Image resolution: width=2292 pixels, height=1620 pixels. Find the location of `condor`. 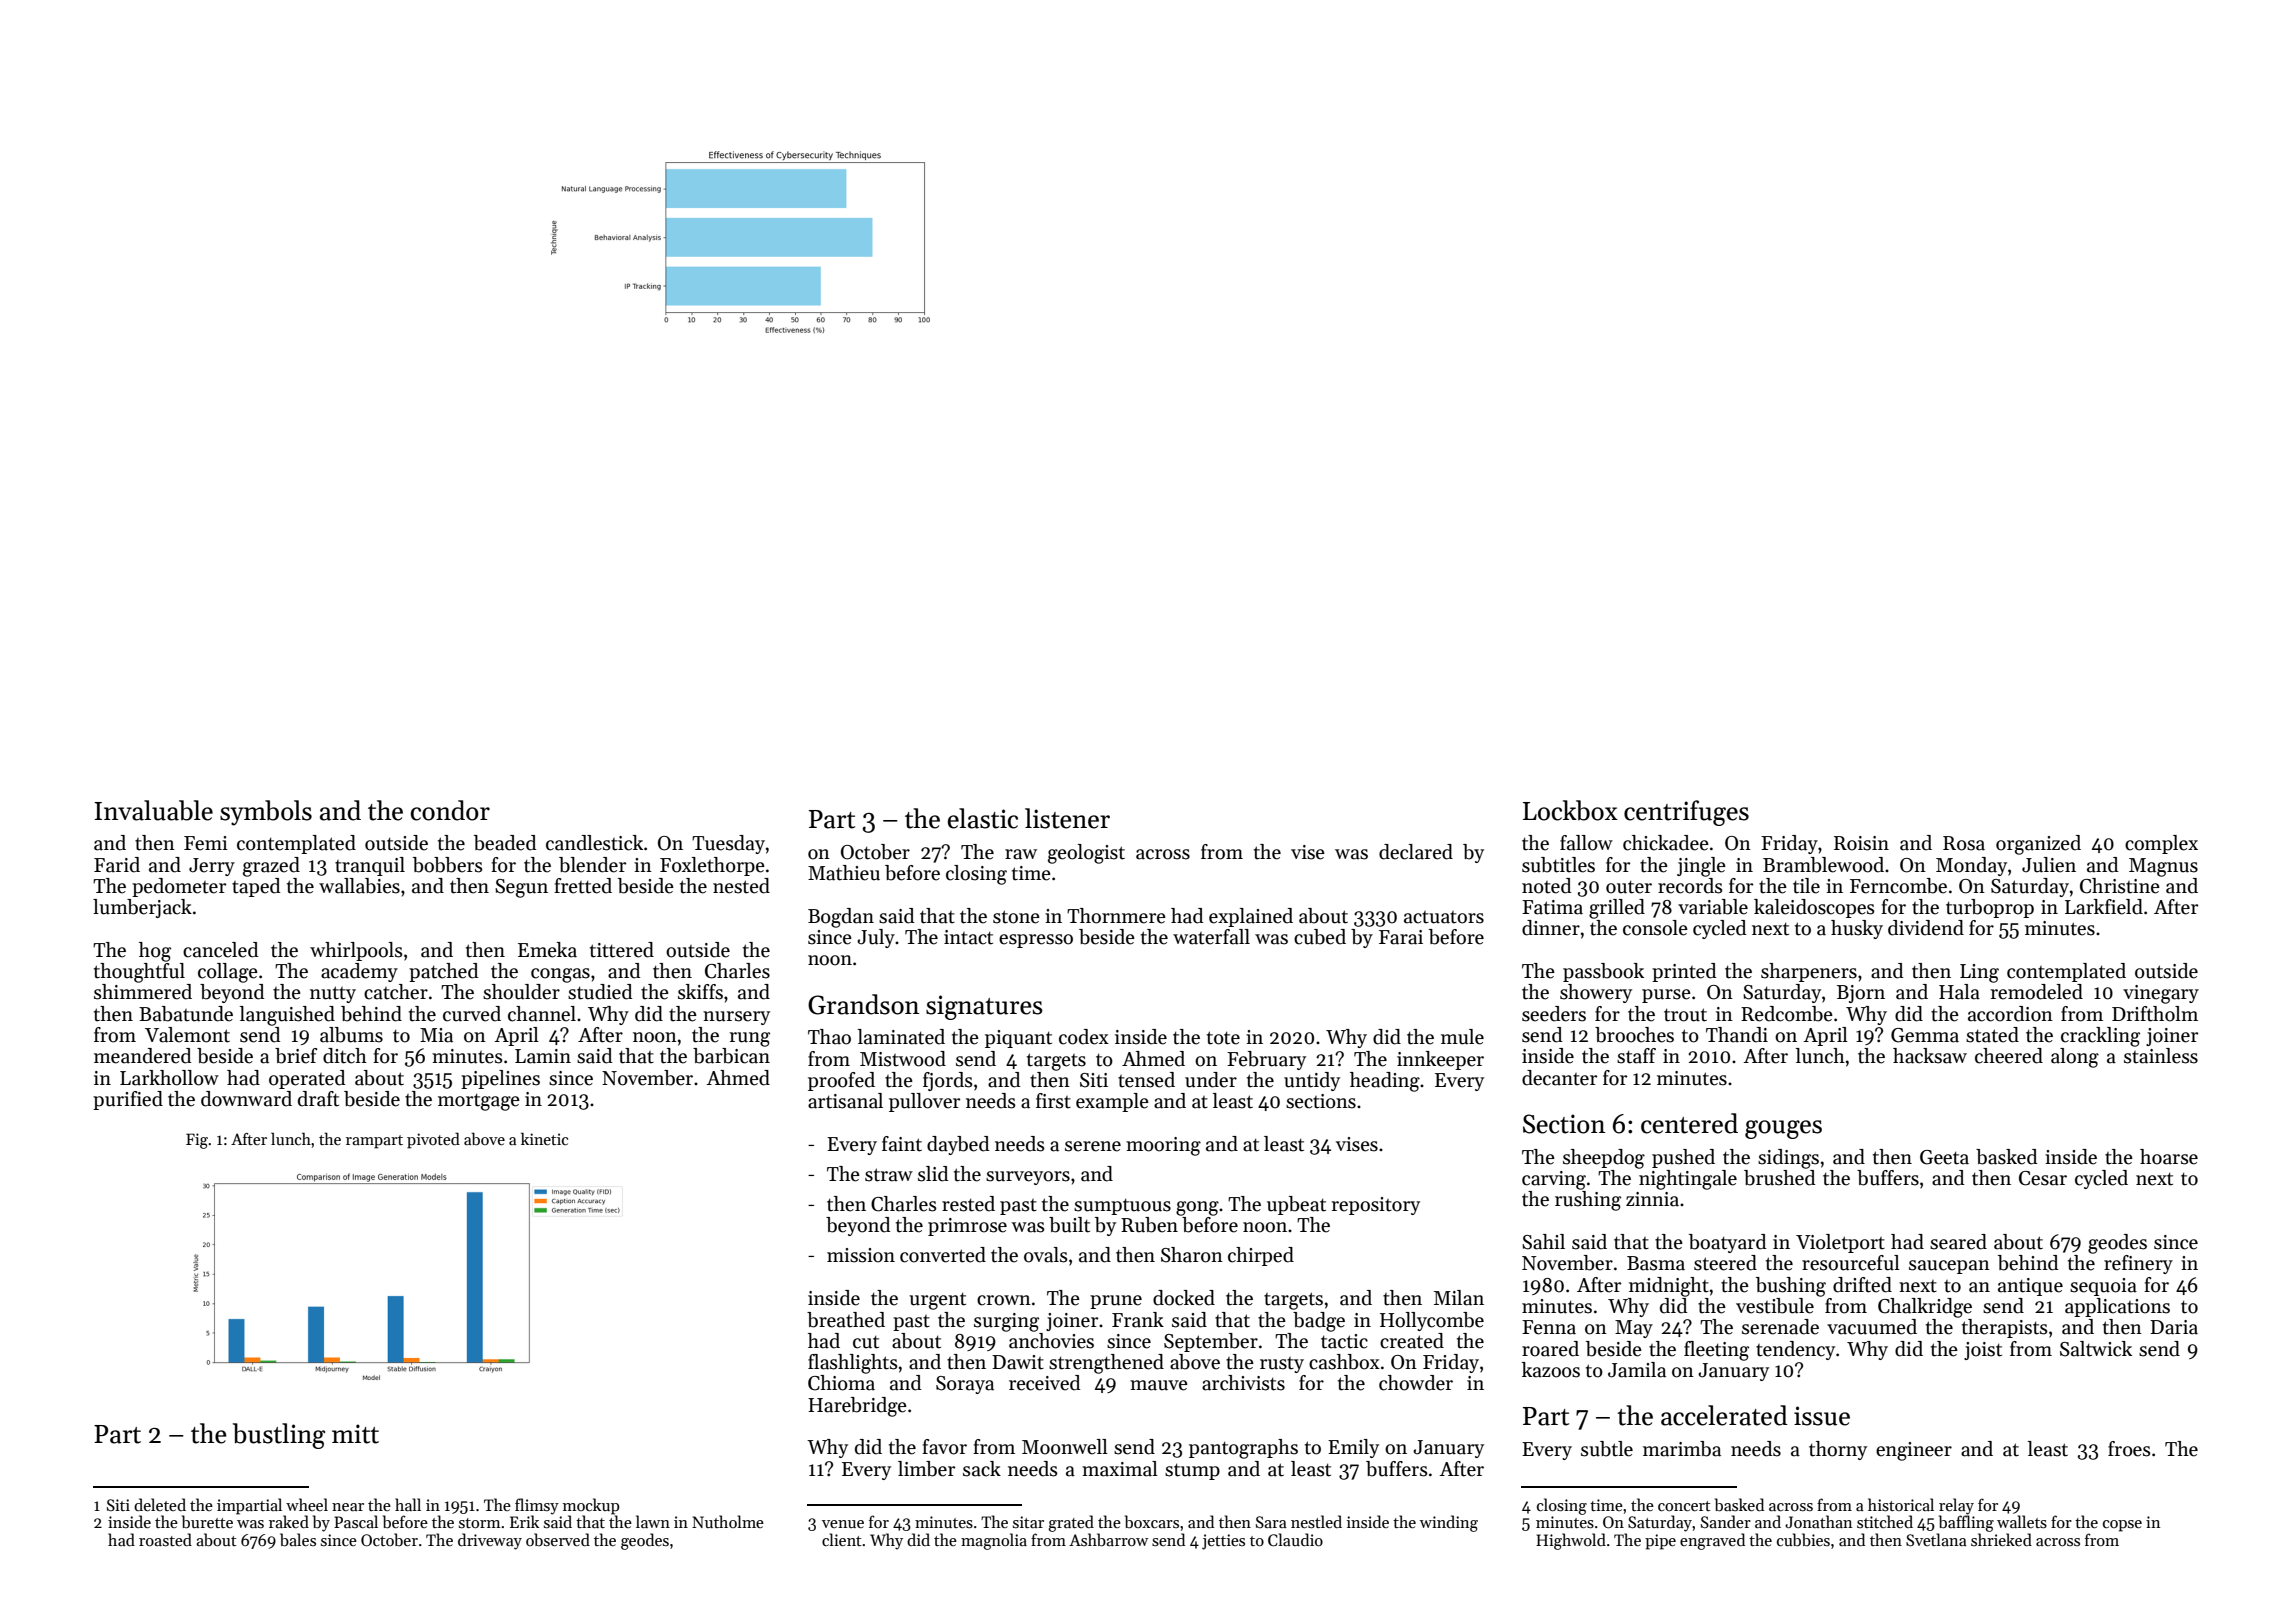

condor is located at coordinates (450, 810).
